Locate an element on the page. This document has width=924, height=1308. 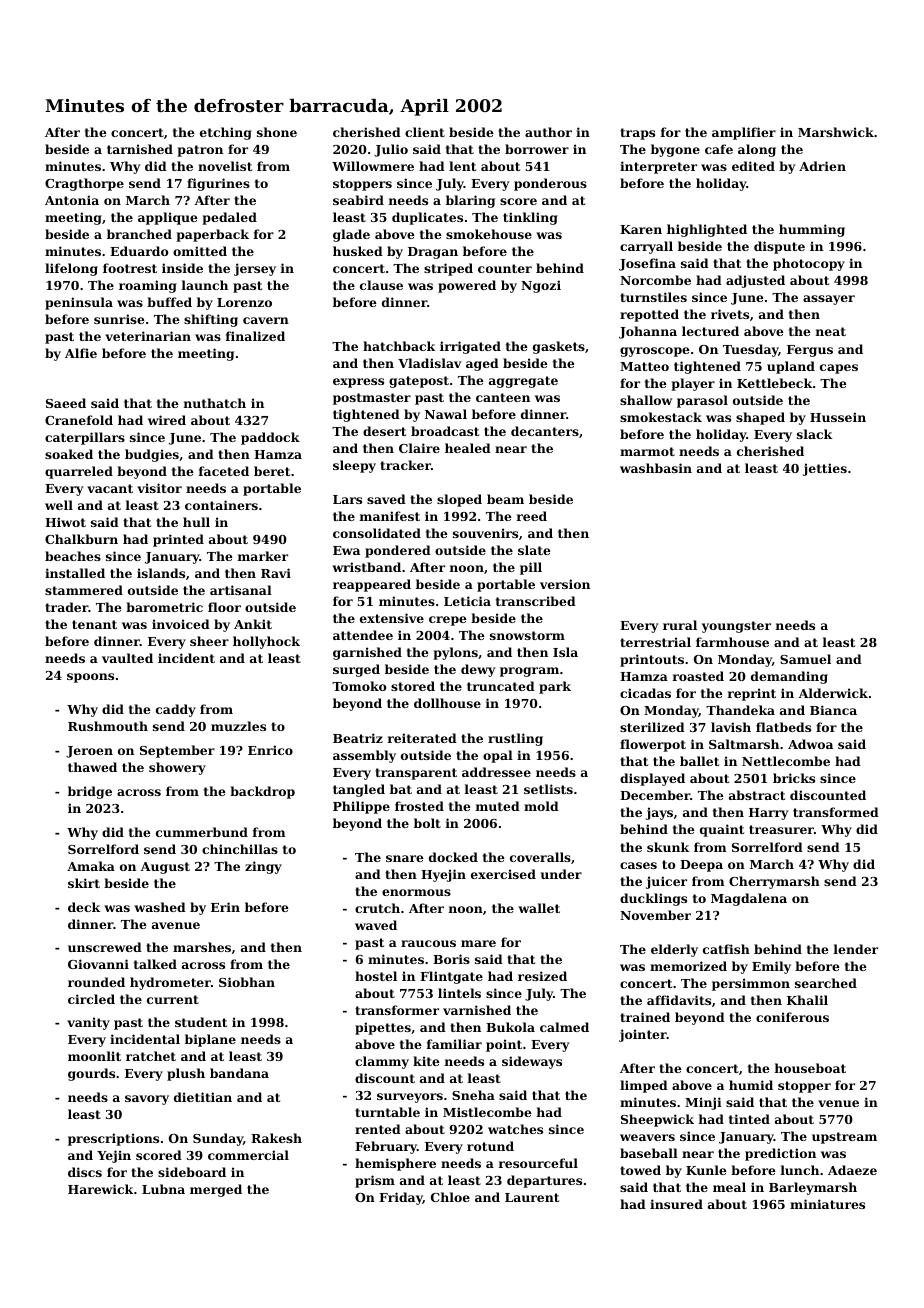
sheer is located at coordinates (209, 641).
